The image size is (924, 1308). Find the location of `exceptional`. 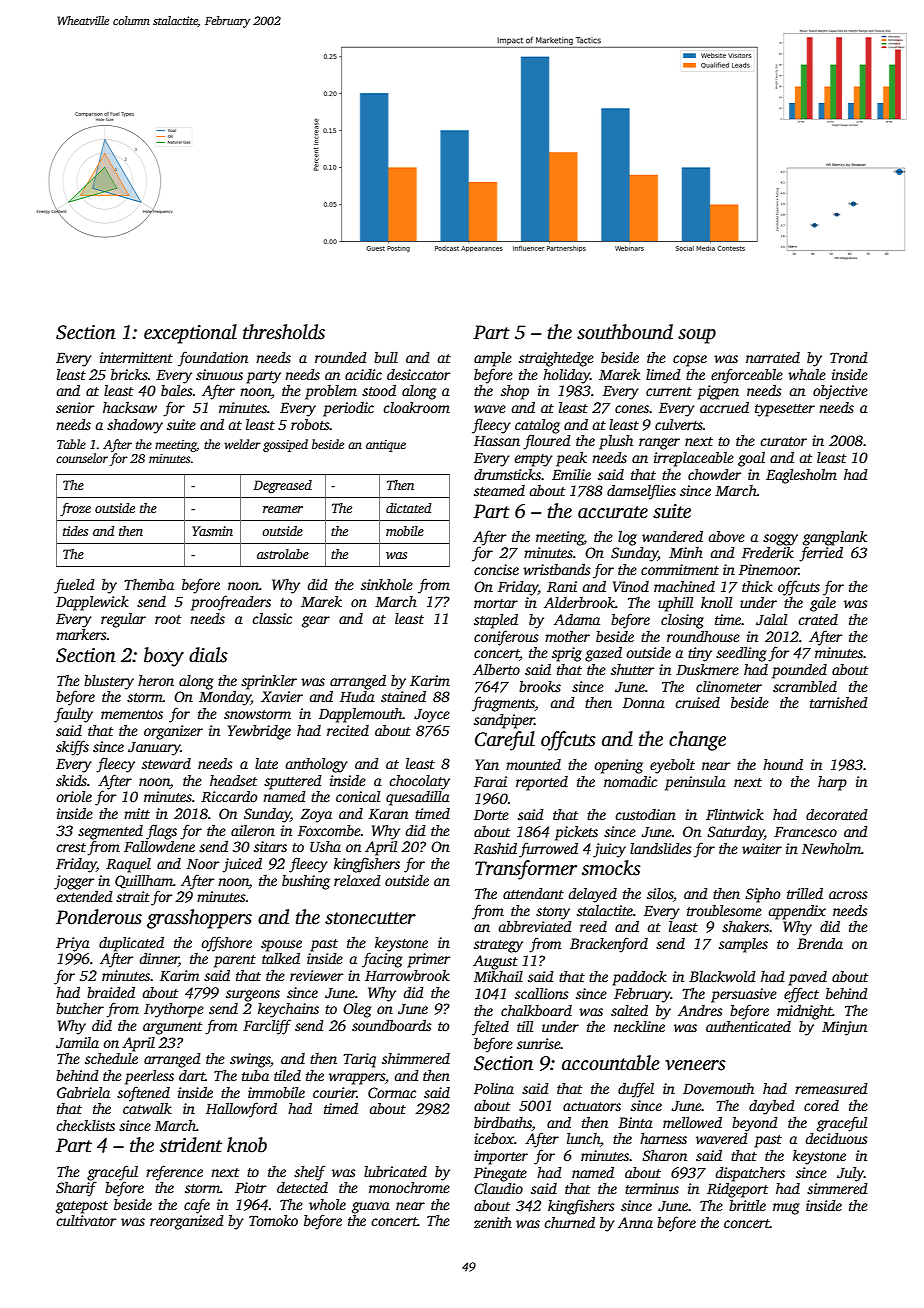

exceptional is located at coordinates (190, 334).
